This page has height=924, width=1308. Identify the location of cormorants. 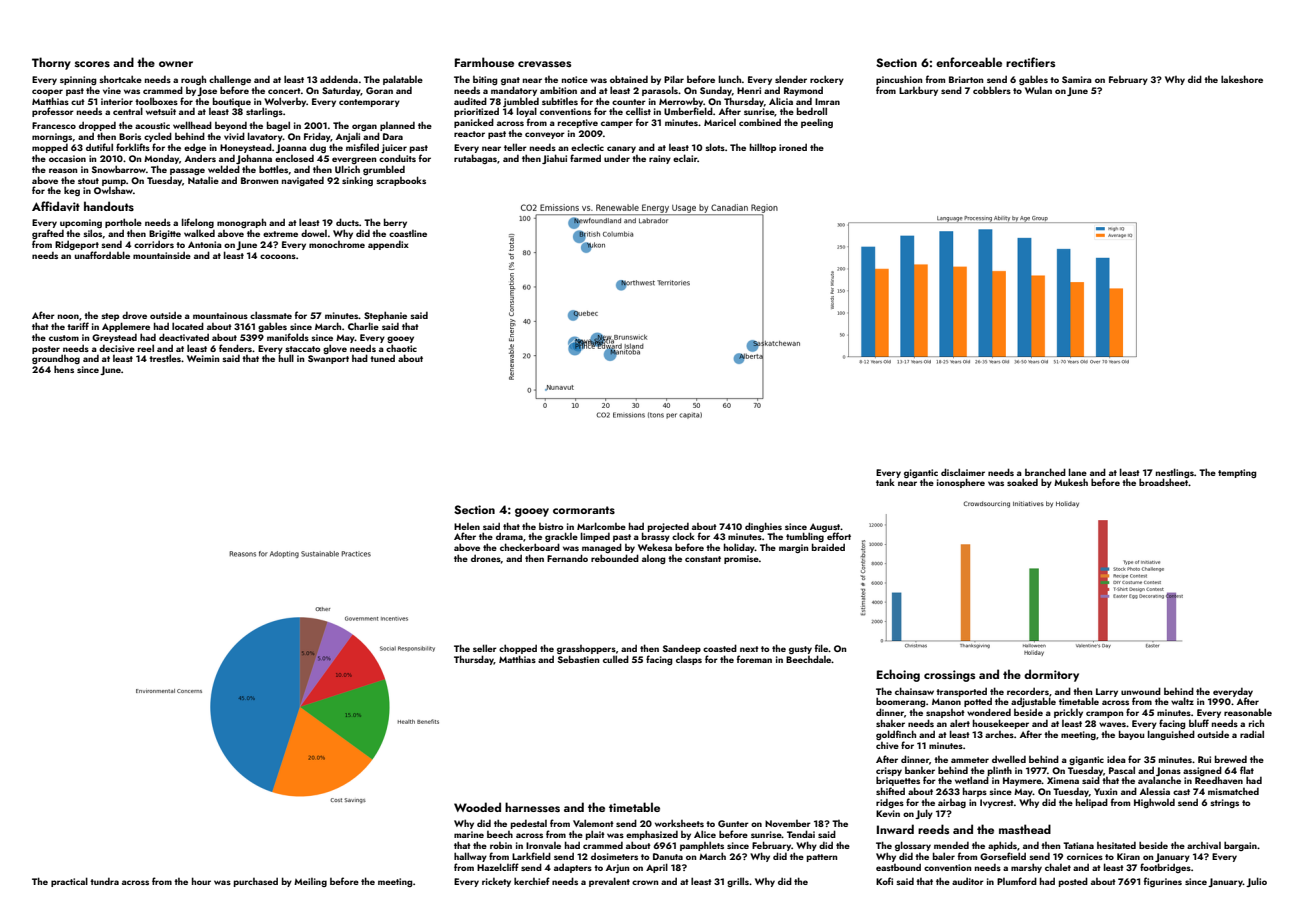
(584, 510).
